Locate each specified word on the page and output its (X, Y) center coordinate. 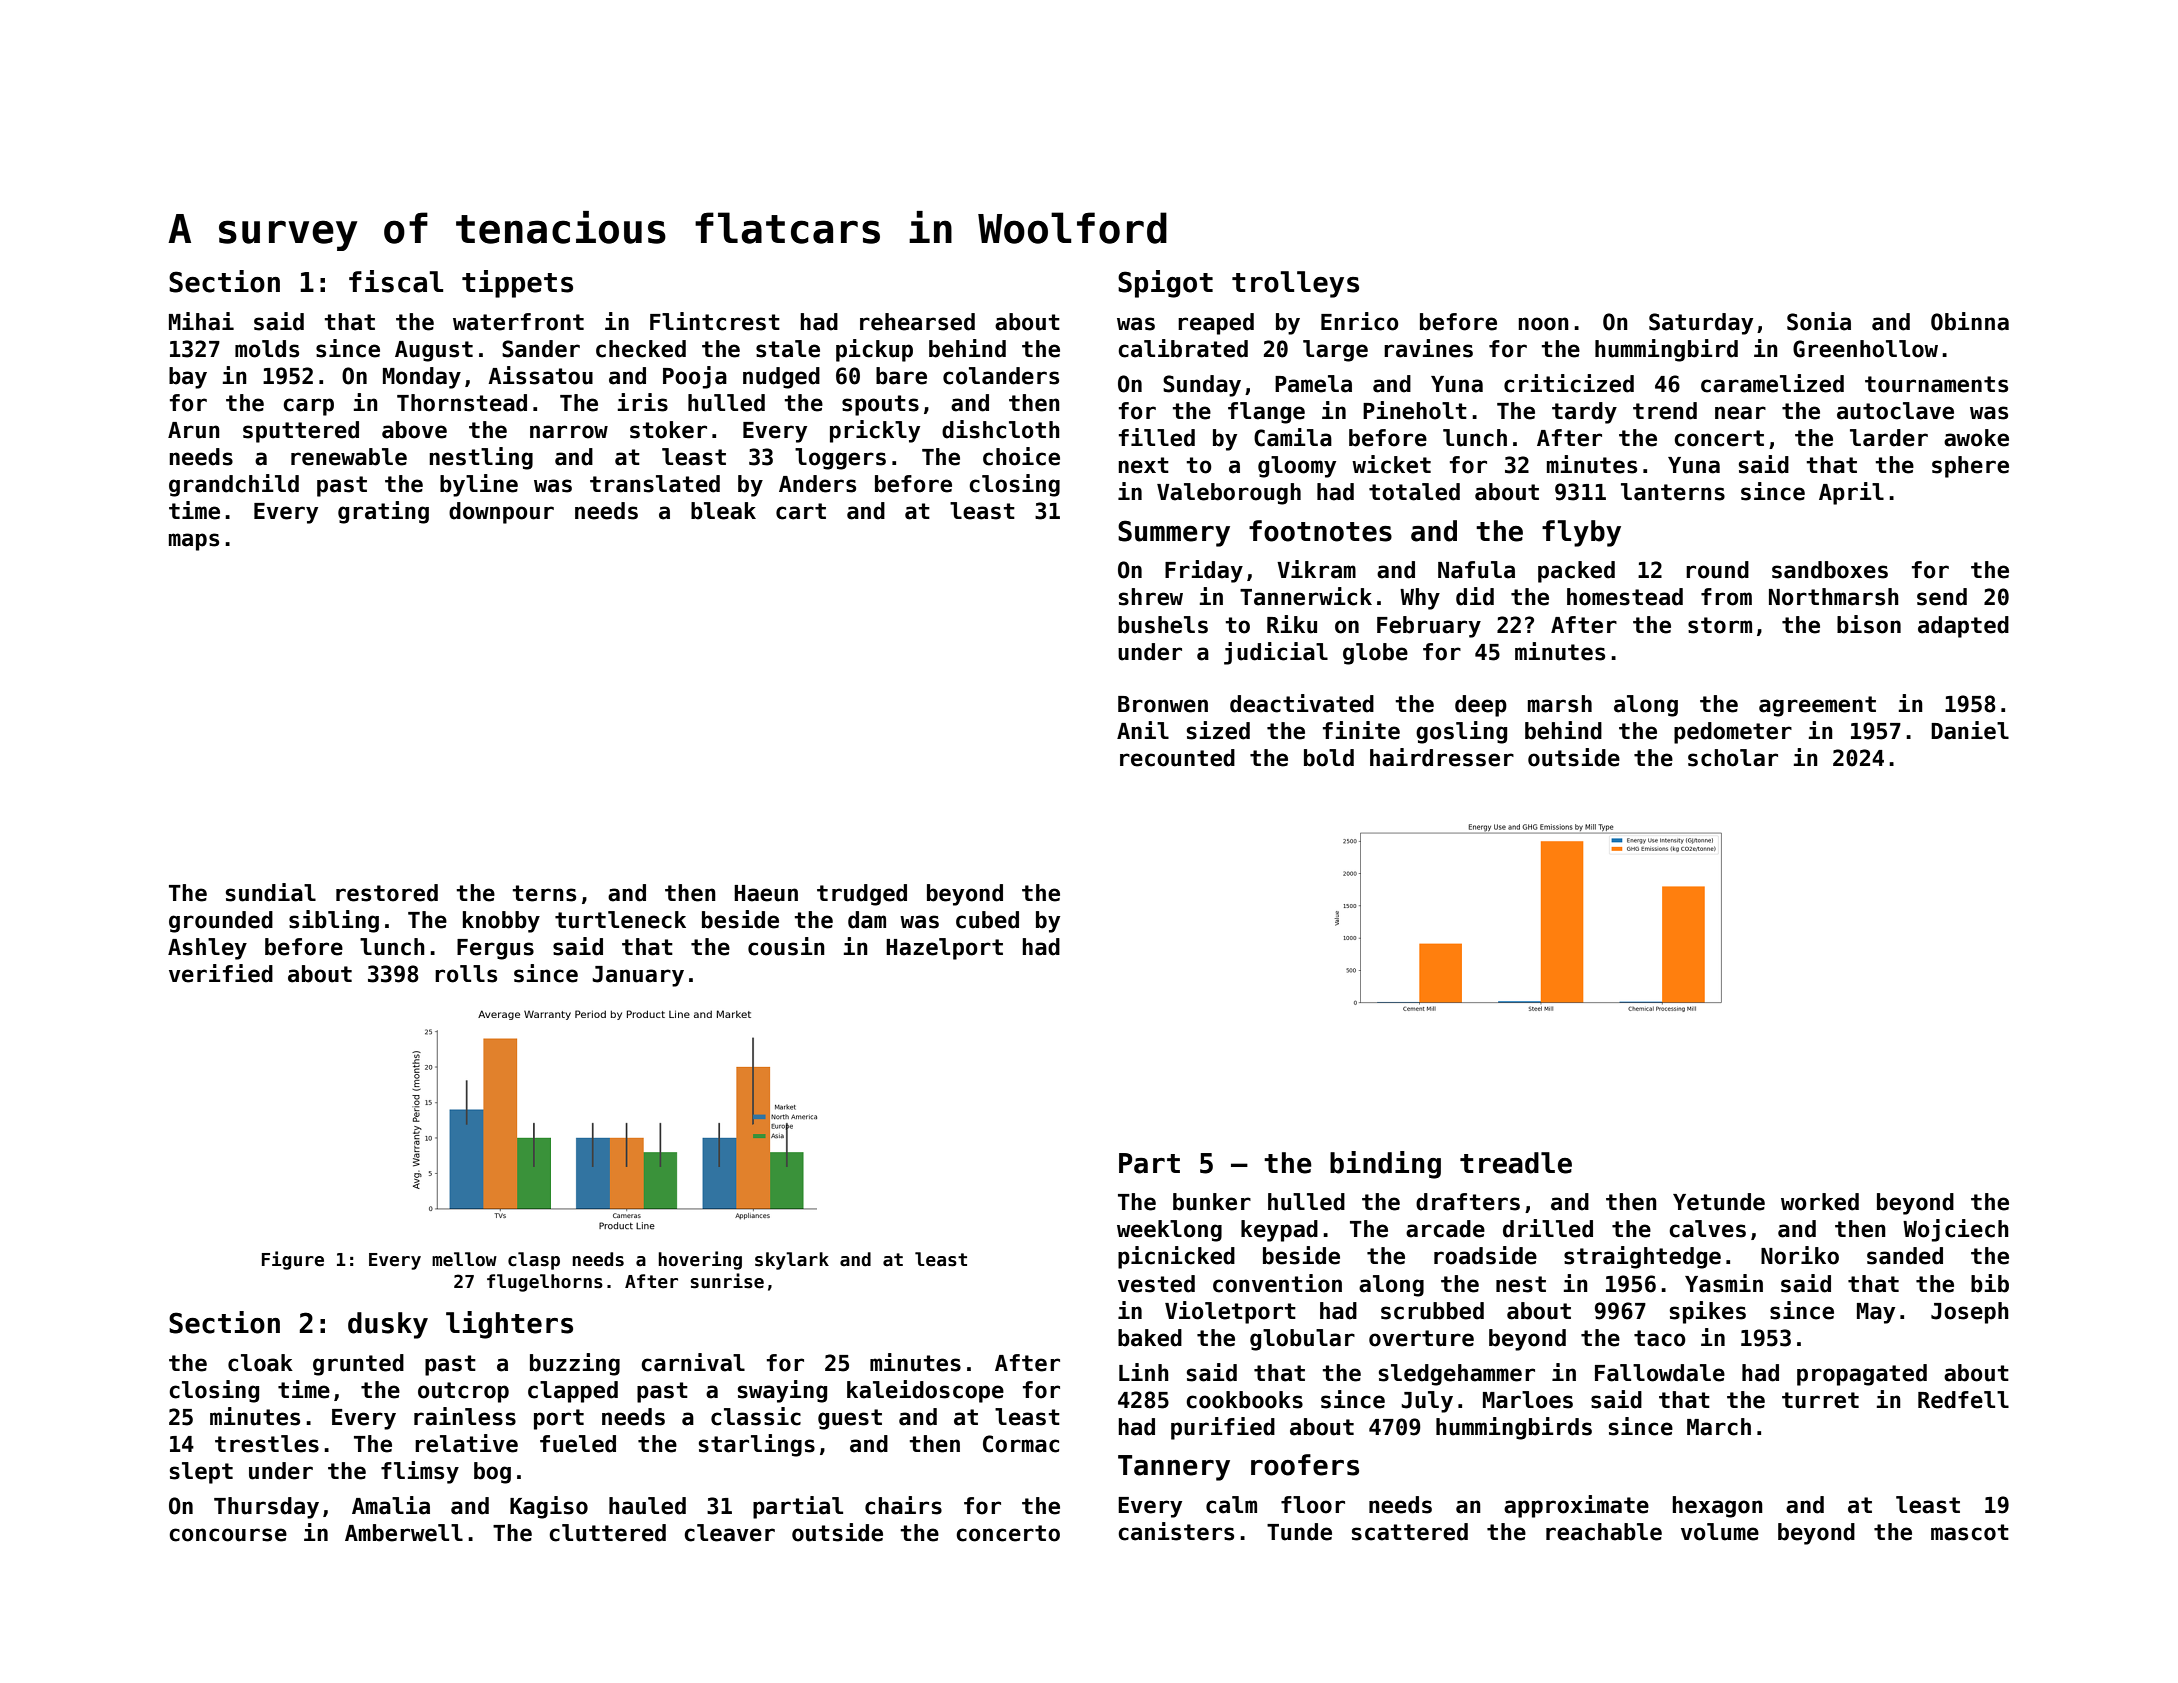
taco (1660, 1338)
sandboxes (1830, 570)
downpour (501, 513)
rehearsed (917, 322)
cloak (260, 1363)
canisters (1176, 1531)
